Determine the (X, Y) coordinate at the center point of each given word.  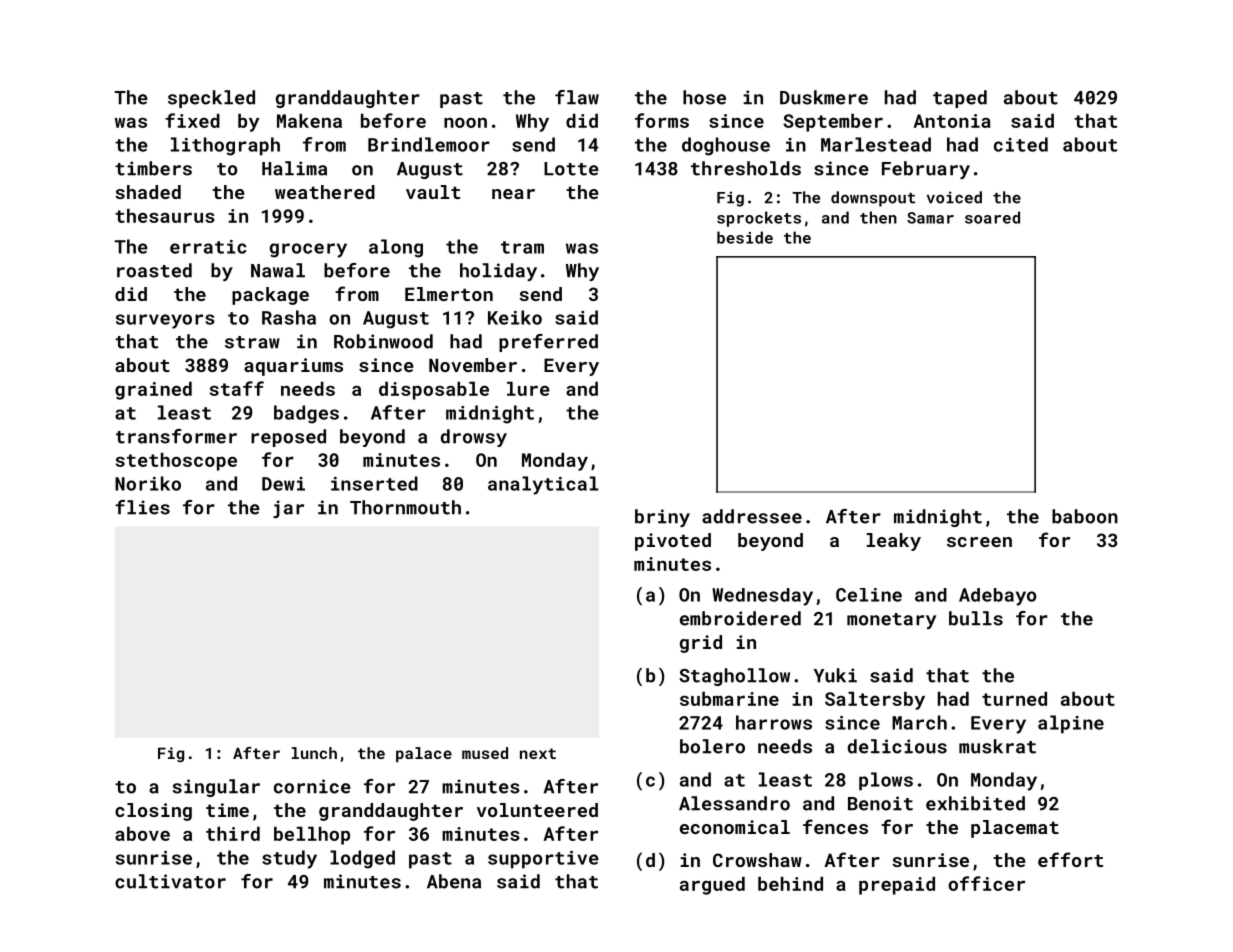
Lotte (571, 169)
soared (992, 217)
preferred (548, 343)
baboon (1085, 516)
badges (306, 414)
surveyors (165, 321)
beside (745, 237)
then (878, 217)
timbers (153, 168)
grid (701, 644)
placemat (1015, 829)
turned (1014, 699)
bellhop (312, 836)
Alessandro (734, 803)
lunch (314, 753)
